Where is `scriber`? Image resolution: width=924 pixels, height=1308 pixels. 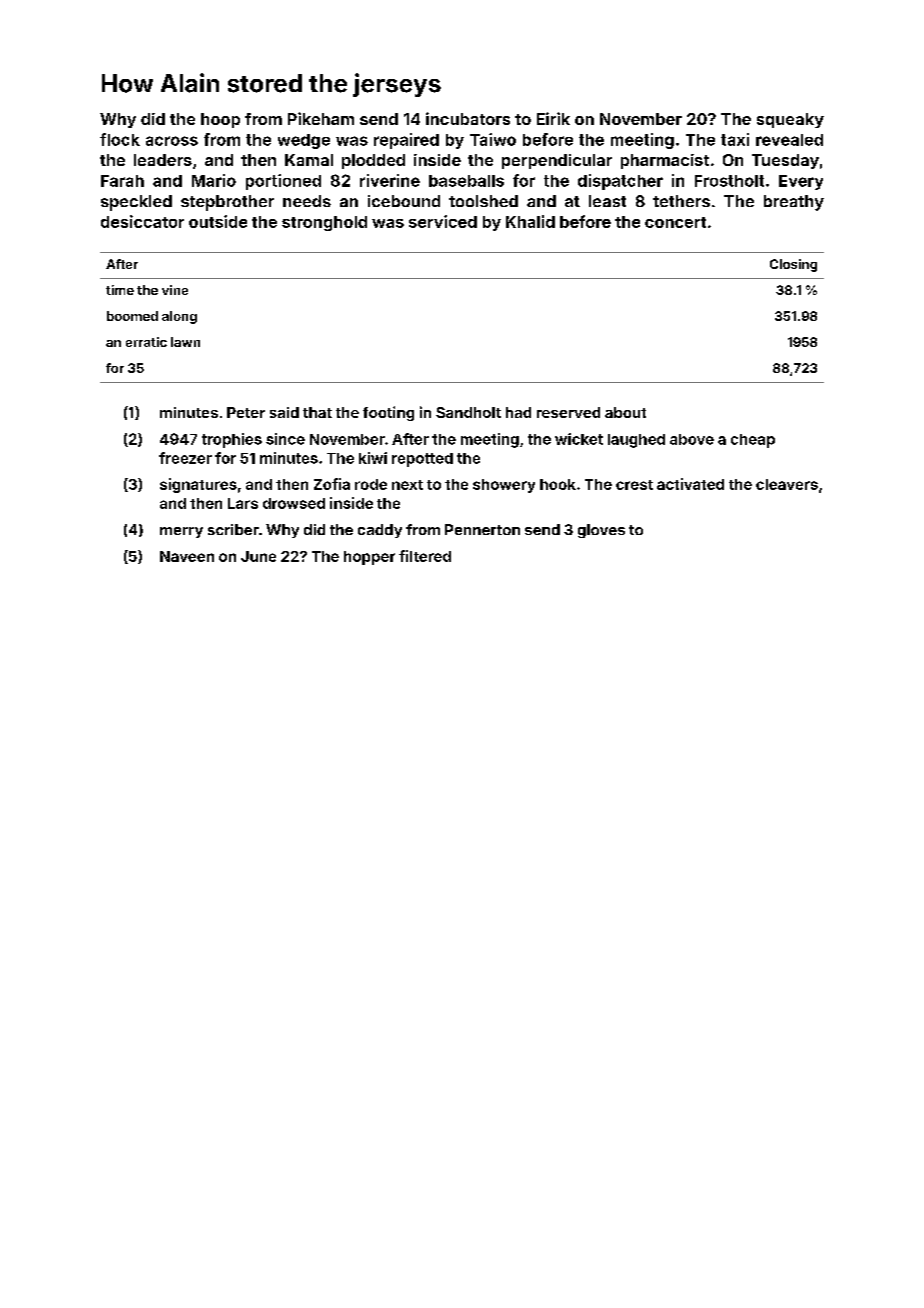 scriber is located at coordinates (233, 529).
